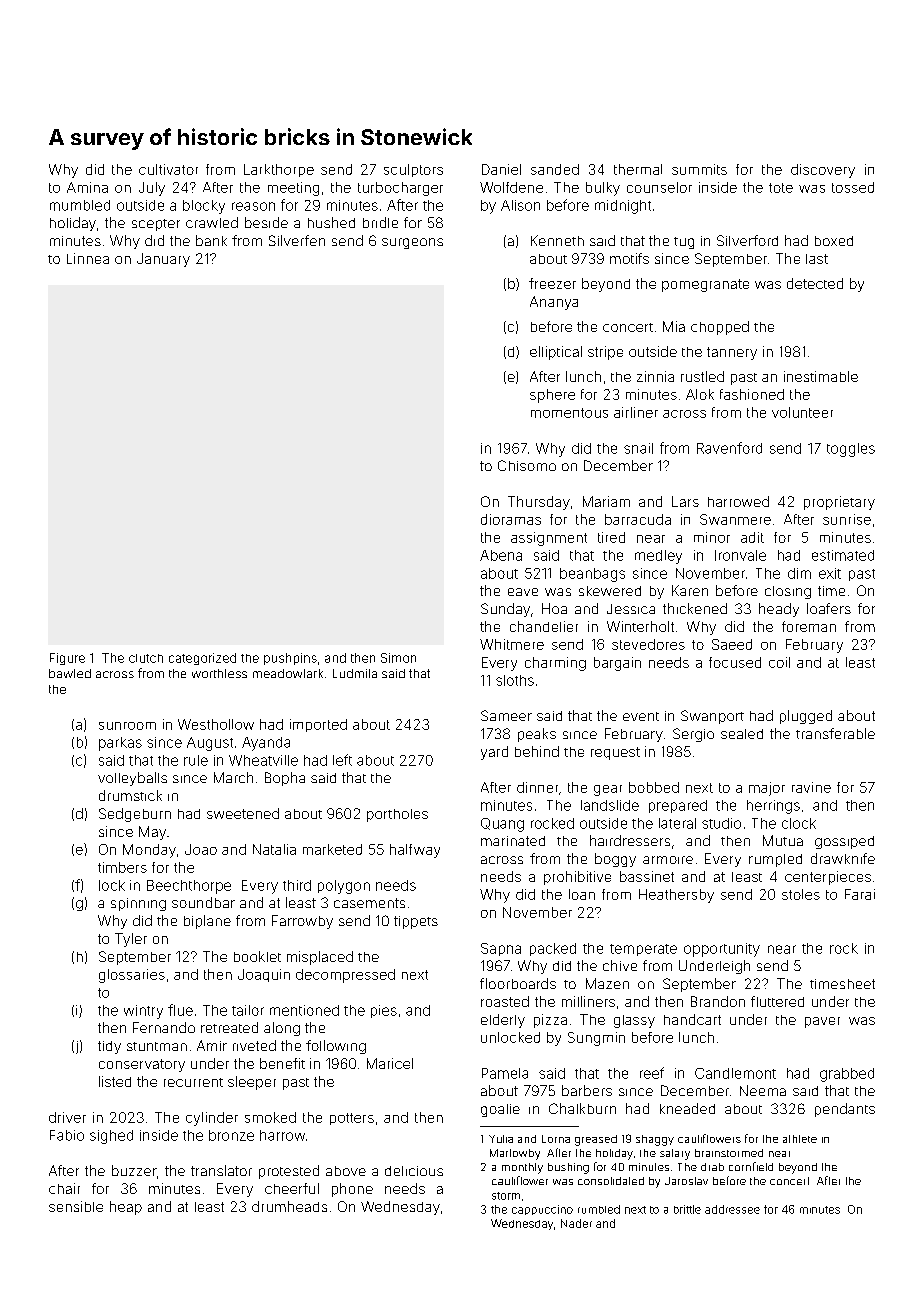 The height and width of the screenshot is (1308, 924). Describe the element at coordinates (289, 1206) in the screenshot. I see `drumheads` at that location.
